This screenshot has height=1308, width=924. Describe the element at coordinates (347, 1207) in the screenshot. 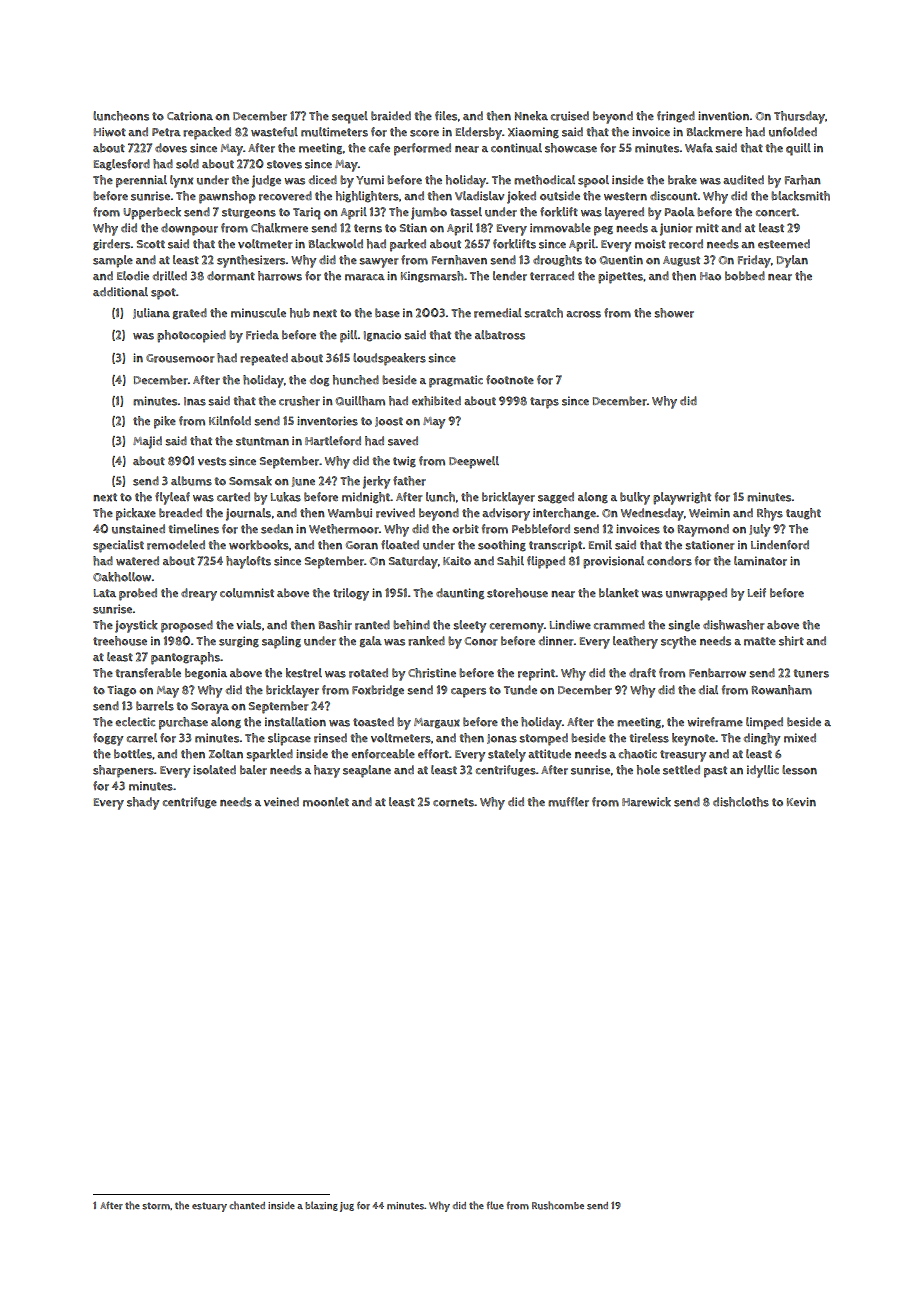

I see `jug` at that location.
